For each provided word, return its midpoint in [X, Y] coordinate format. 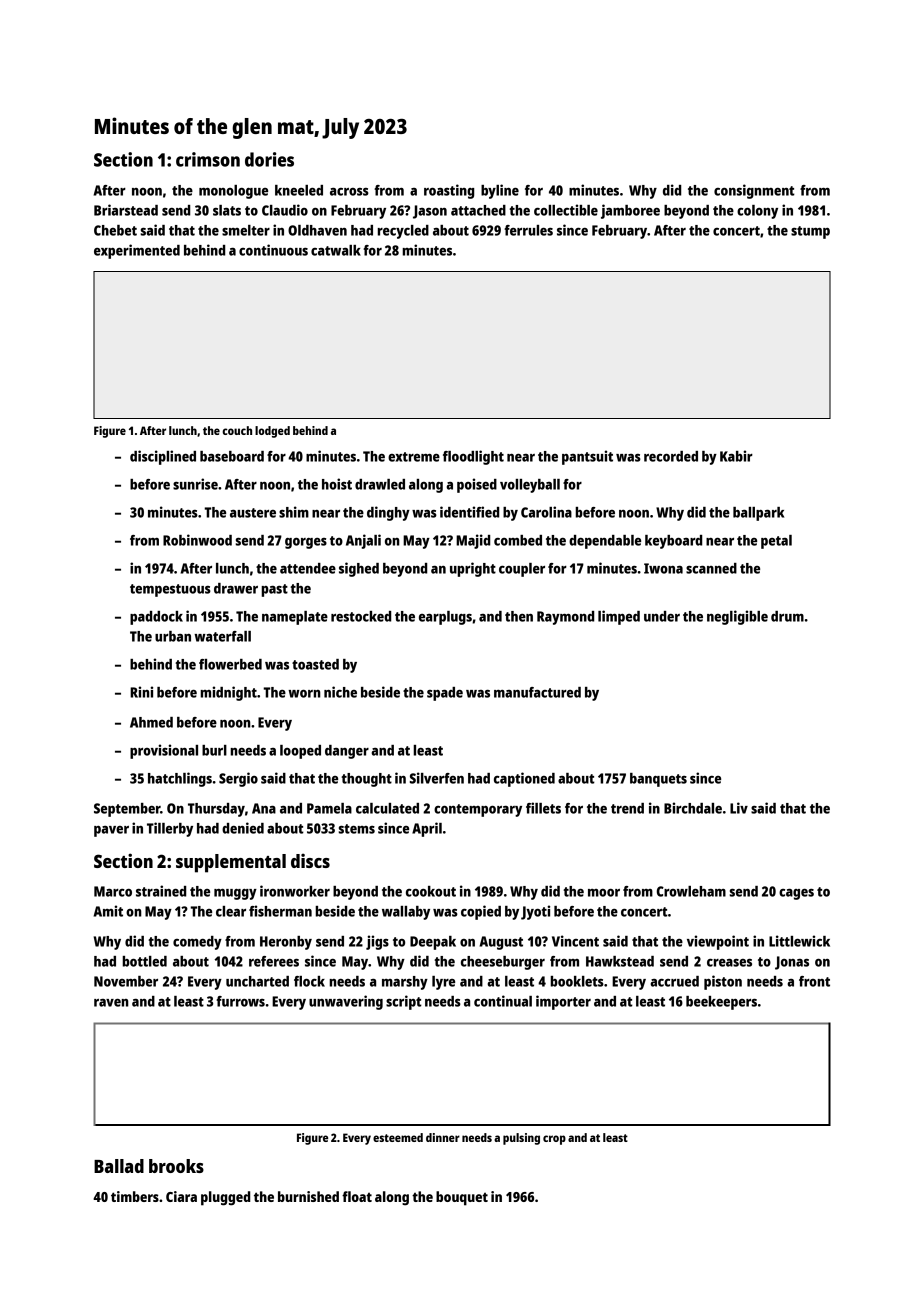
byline [500, 191]
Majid [473, 541]
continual [503, 1001]
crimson [208, 159]
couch [237, 430]
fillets [543, 808]
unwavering [346, 1002]
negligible [737, 617]
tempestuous [170, 590]
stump [810, 232]
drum [787, 616]
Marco [113, 891]
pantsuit [587, 457]
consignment [754, 191]
